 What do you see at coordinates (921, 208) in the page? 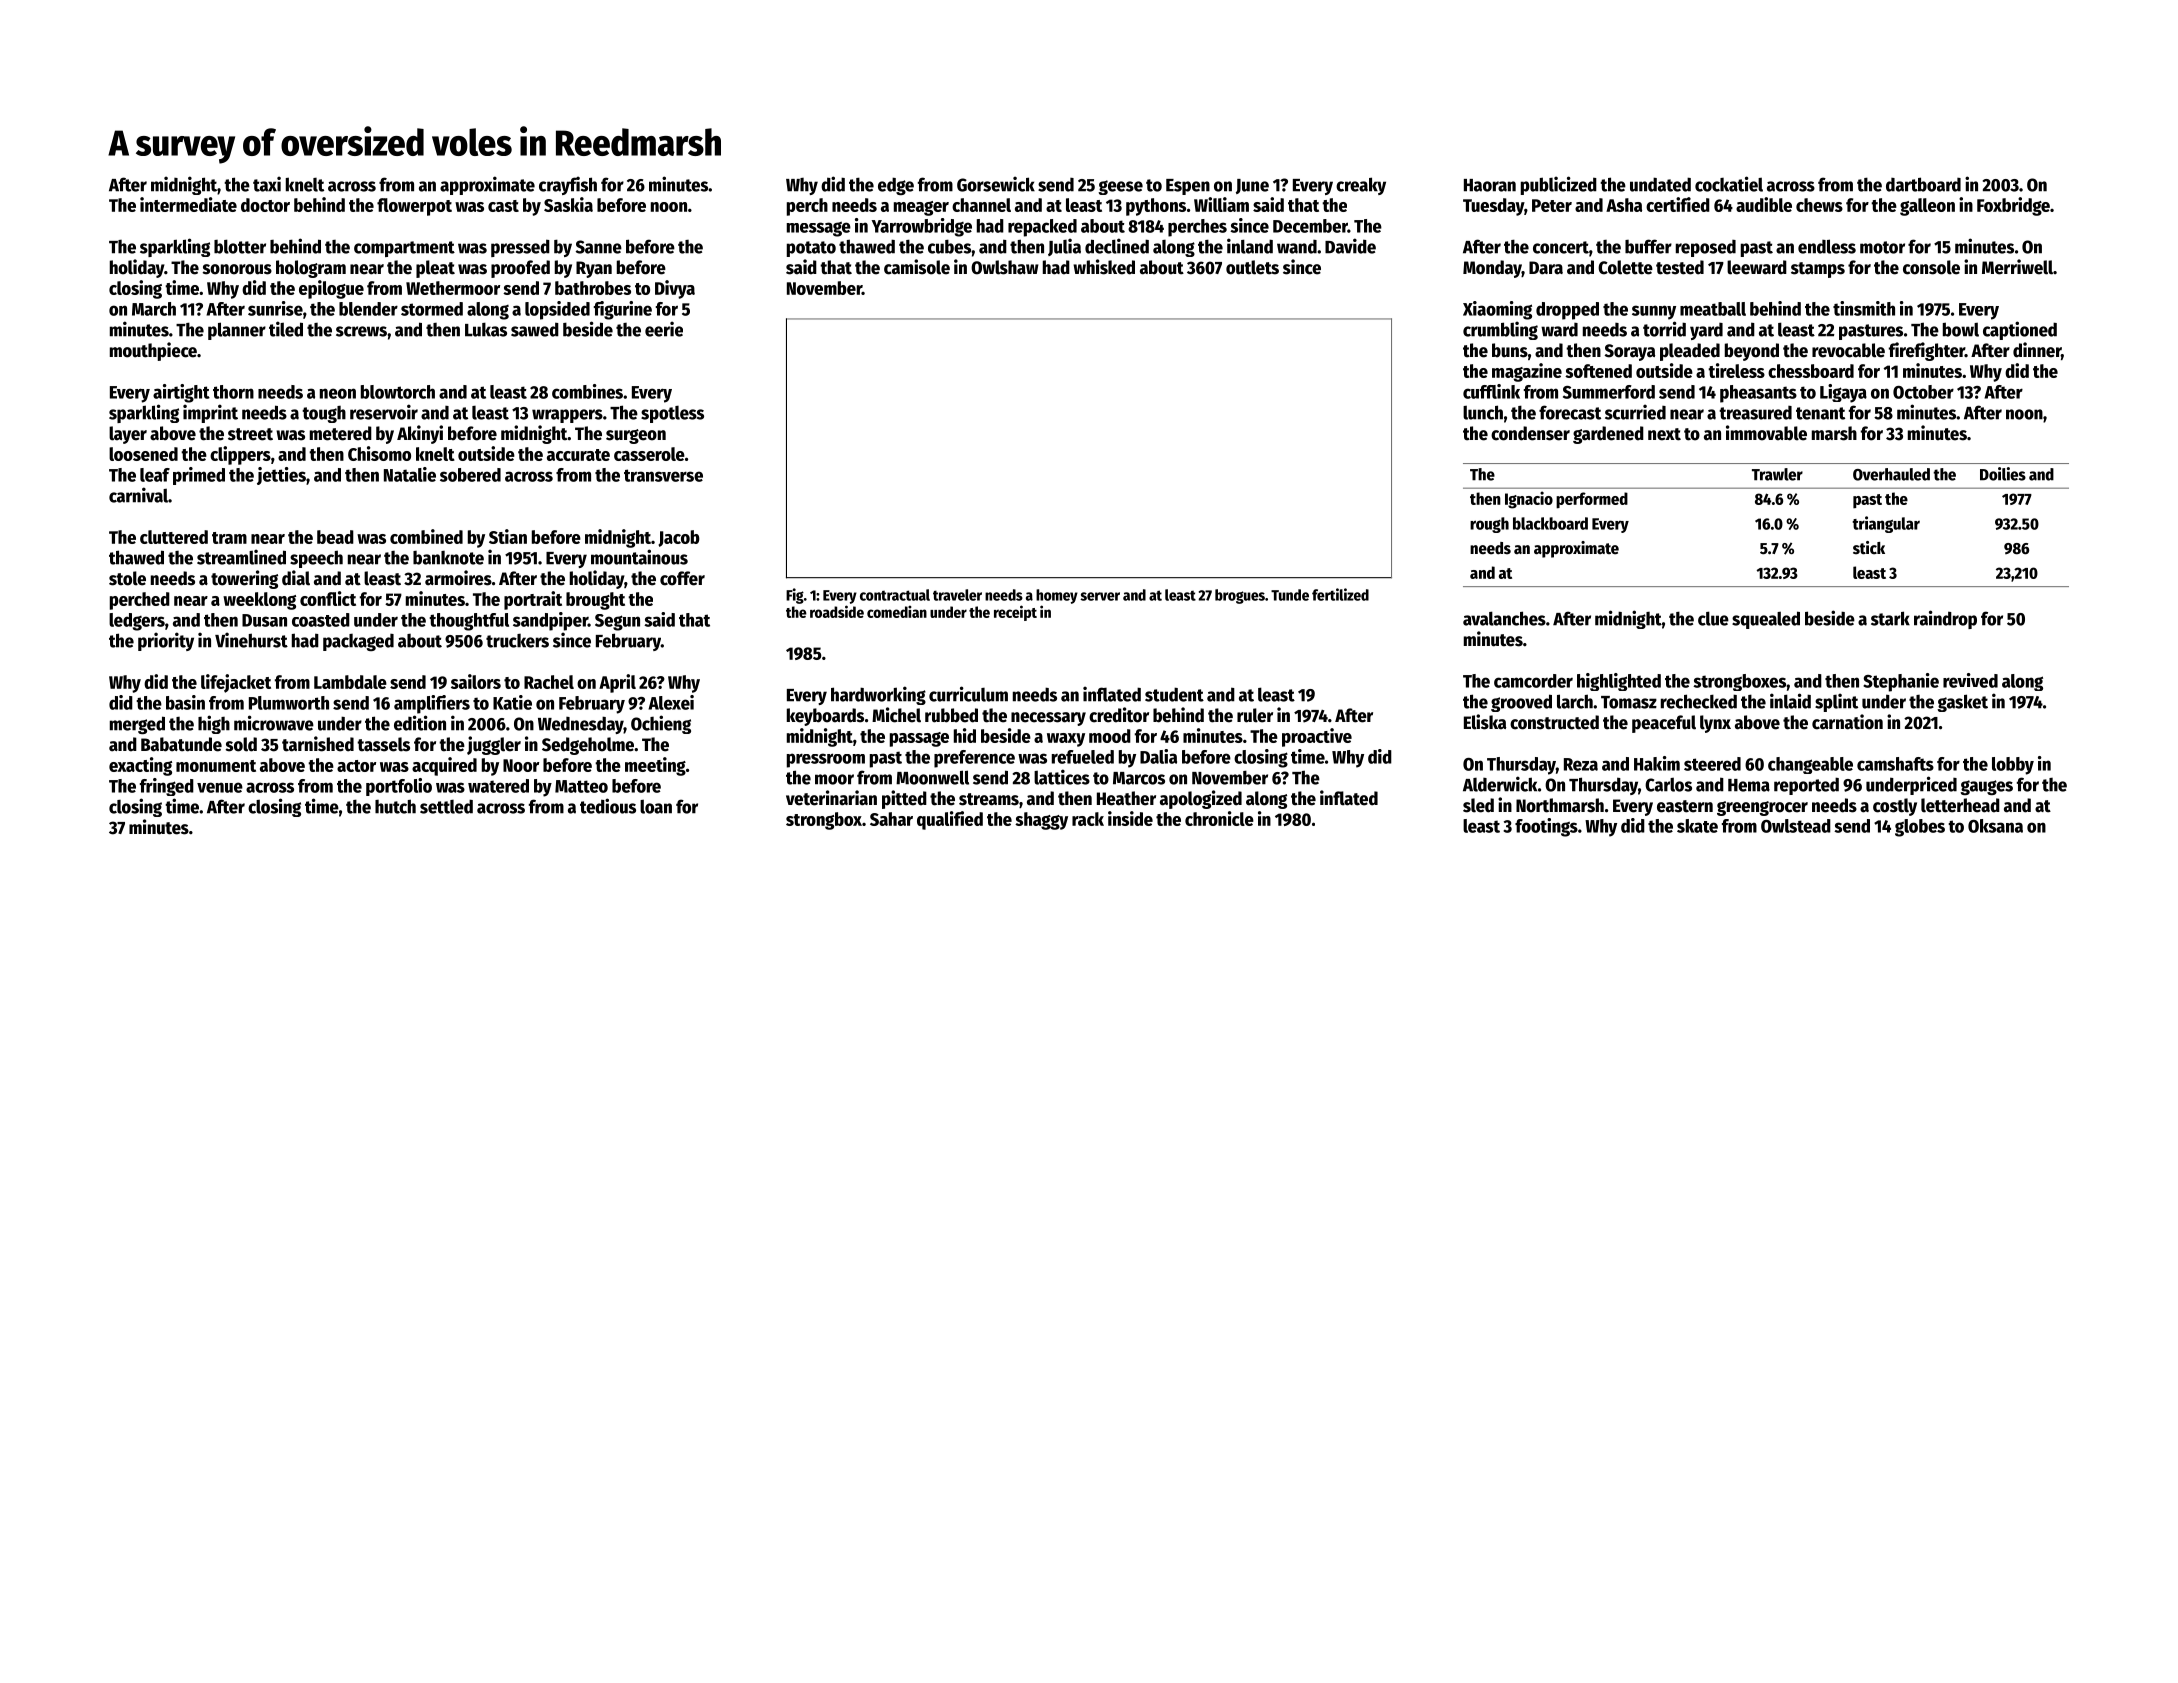
I see `meager` at bounding box center [921, 208].
